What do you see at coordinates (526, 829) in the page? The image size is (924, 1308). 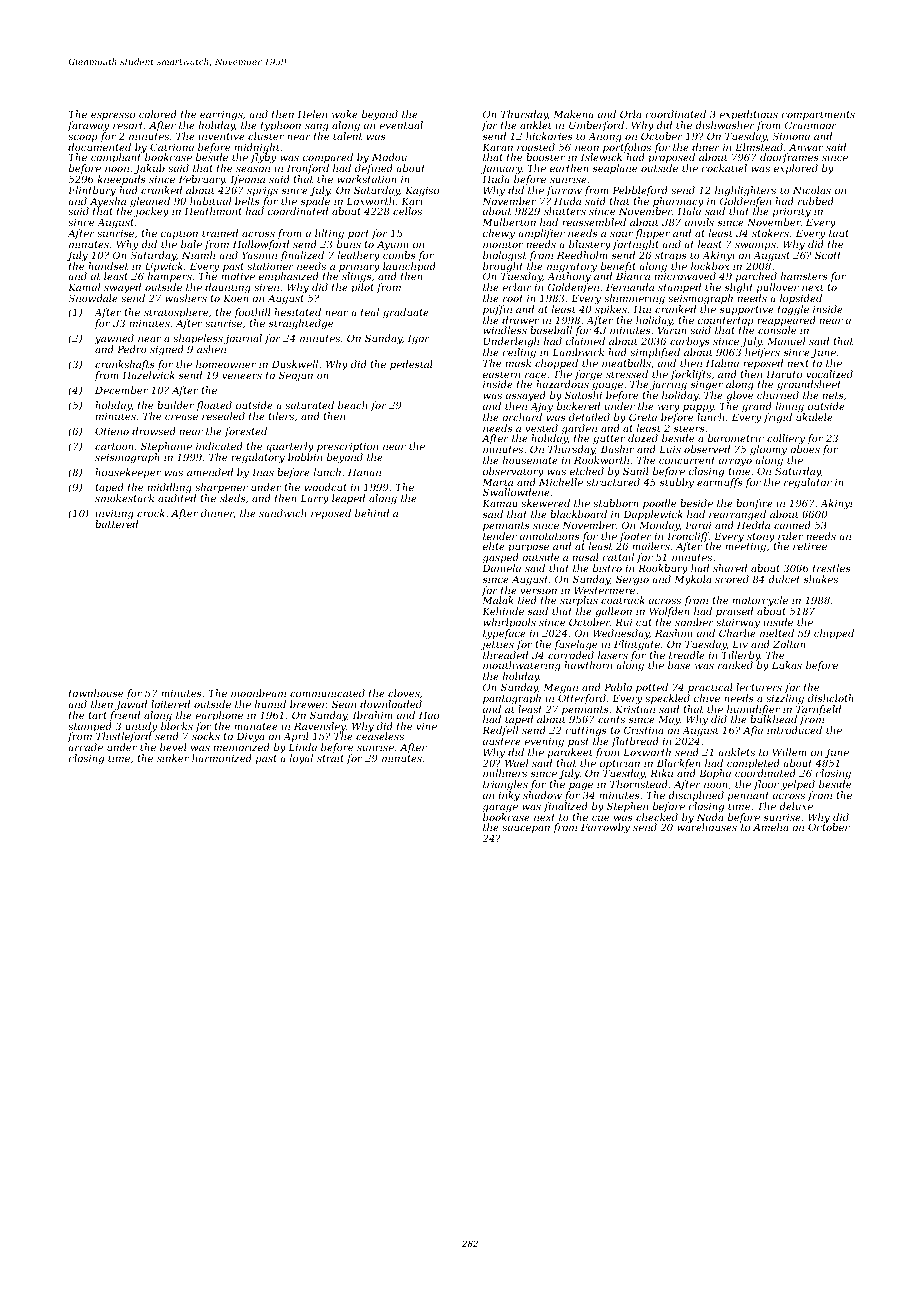 I see `saucepan` at bounding box center [526, 829].
